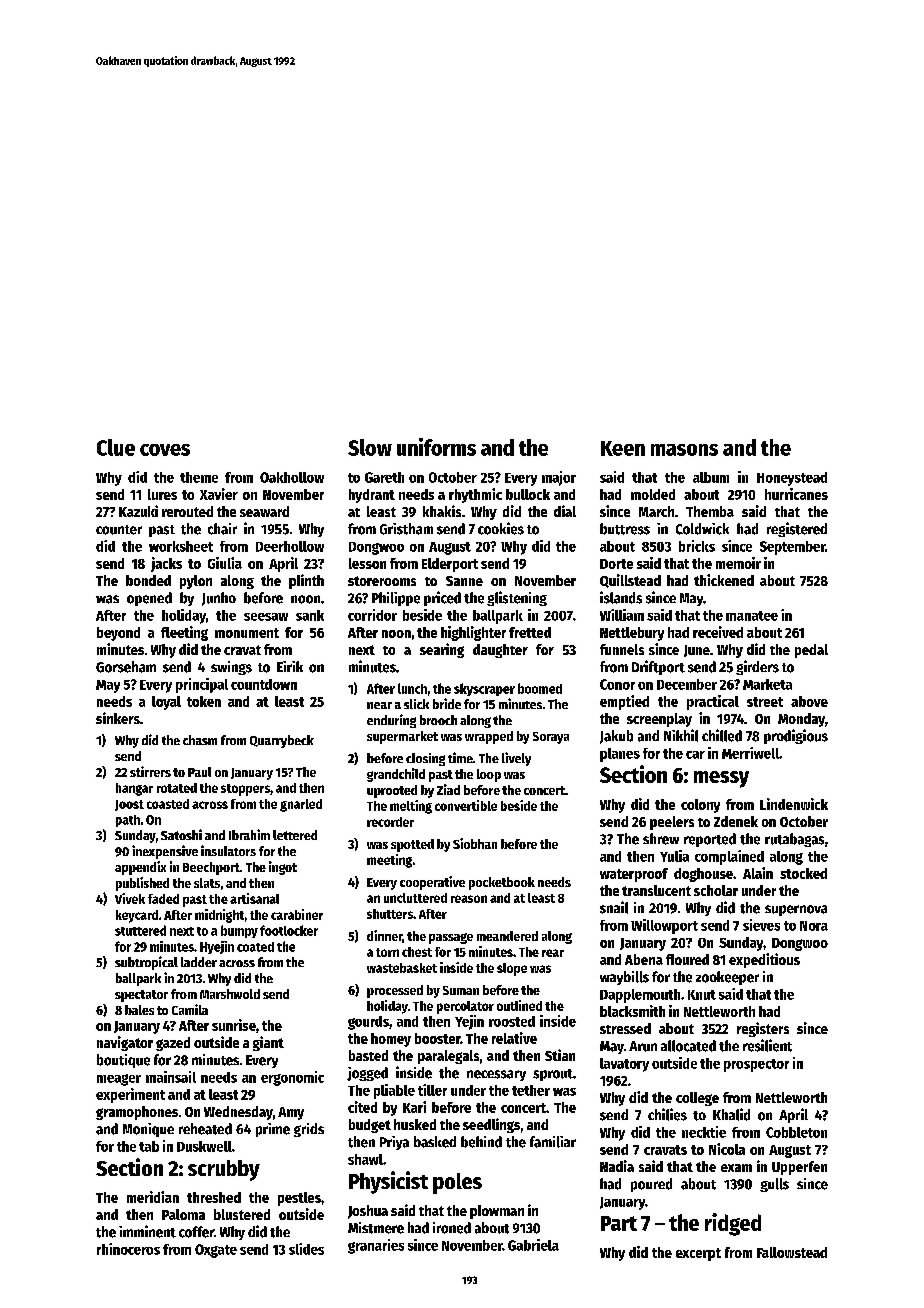 The width and height of the screenshot is (924, 1308). What do you see at coordinates (165, 450) in the screenshot?
I see `coves` at bounding box center [165, 450].
